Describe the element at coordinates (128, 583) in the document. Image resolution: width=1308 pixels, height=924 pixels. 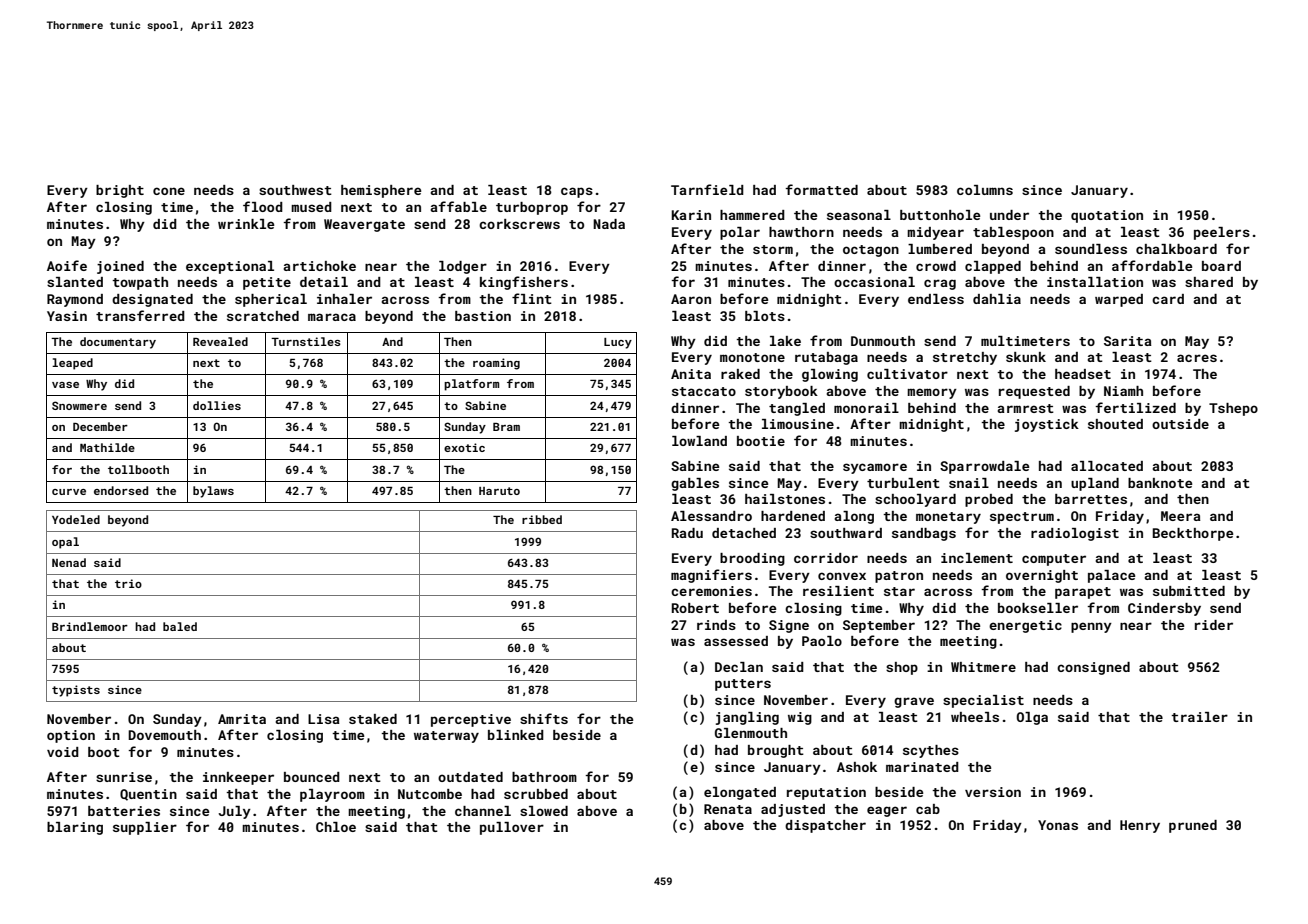
I see `trio` at that location.
